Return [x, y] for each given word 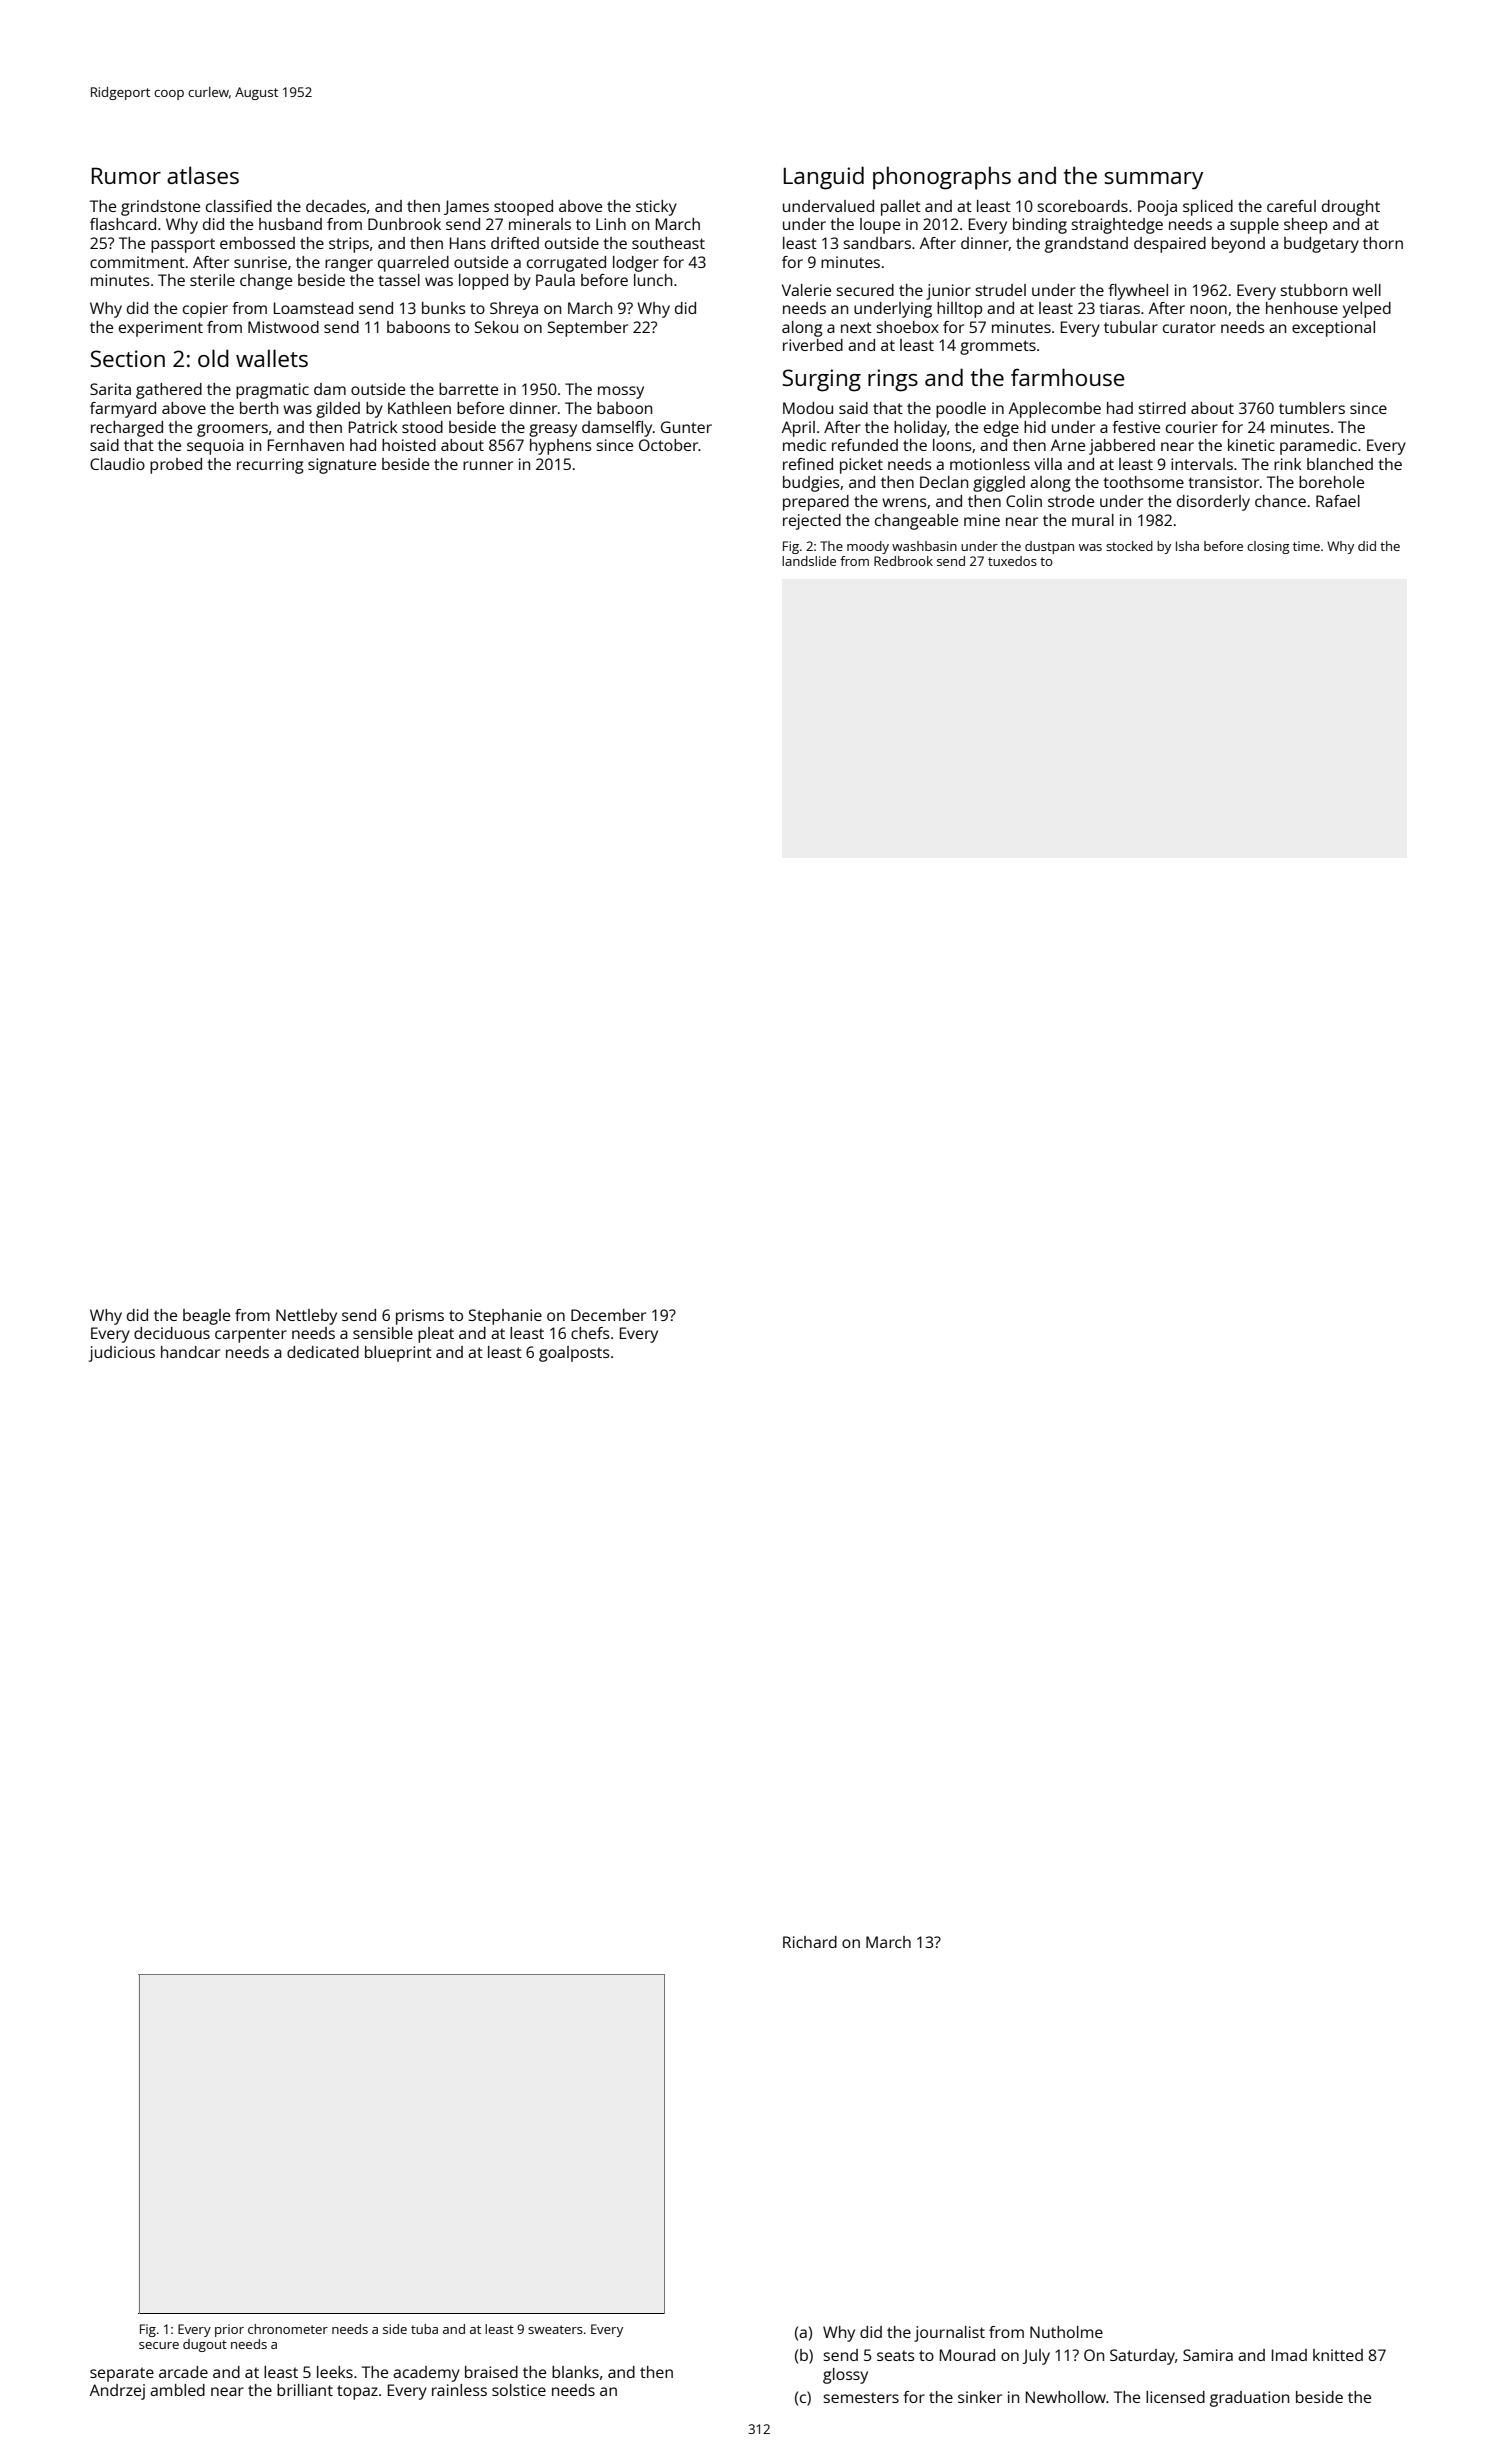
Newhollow [1066, 2397]
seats [896, 2355]
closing [1268, 547]
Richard [810, 1942]
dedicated [323, 1352]
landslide [809, 561]
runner [488, 465]
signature [342, 466]
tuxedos [1012, 561]
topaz [357, 2392]
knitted [1338, 2355]
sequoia [215, 447]
